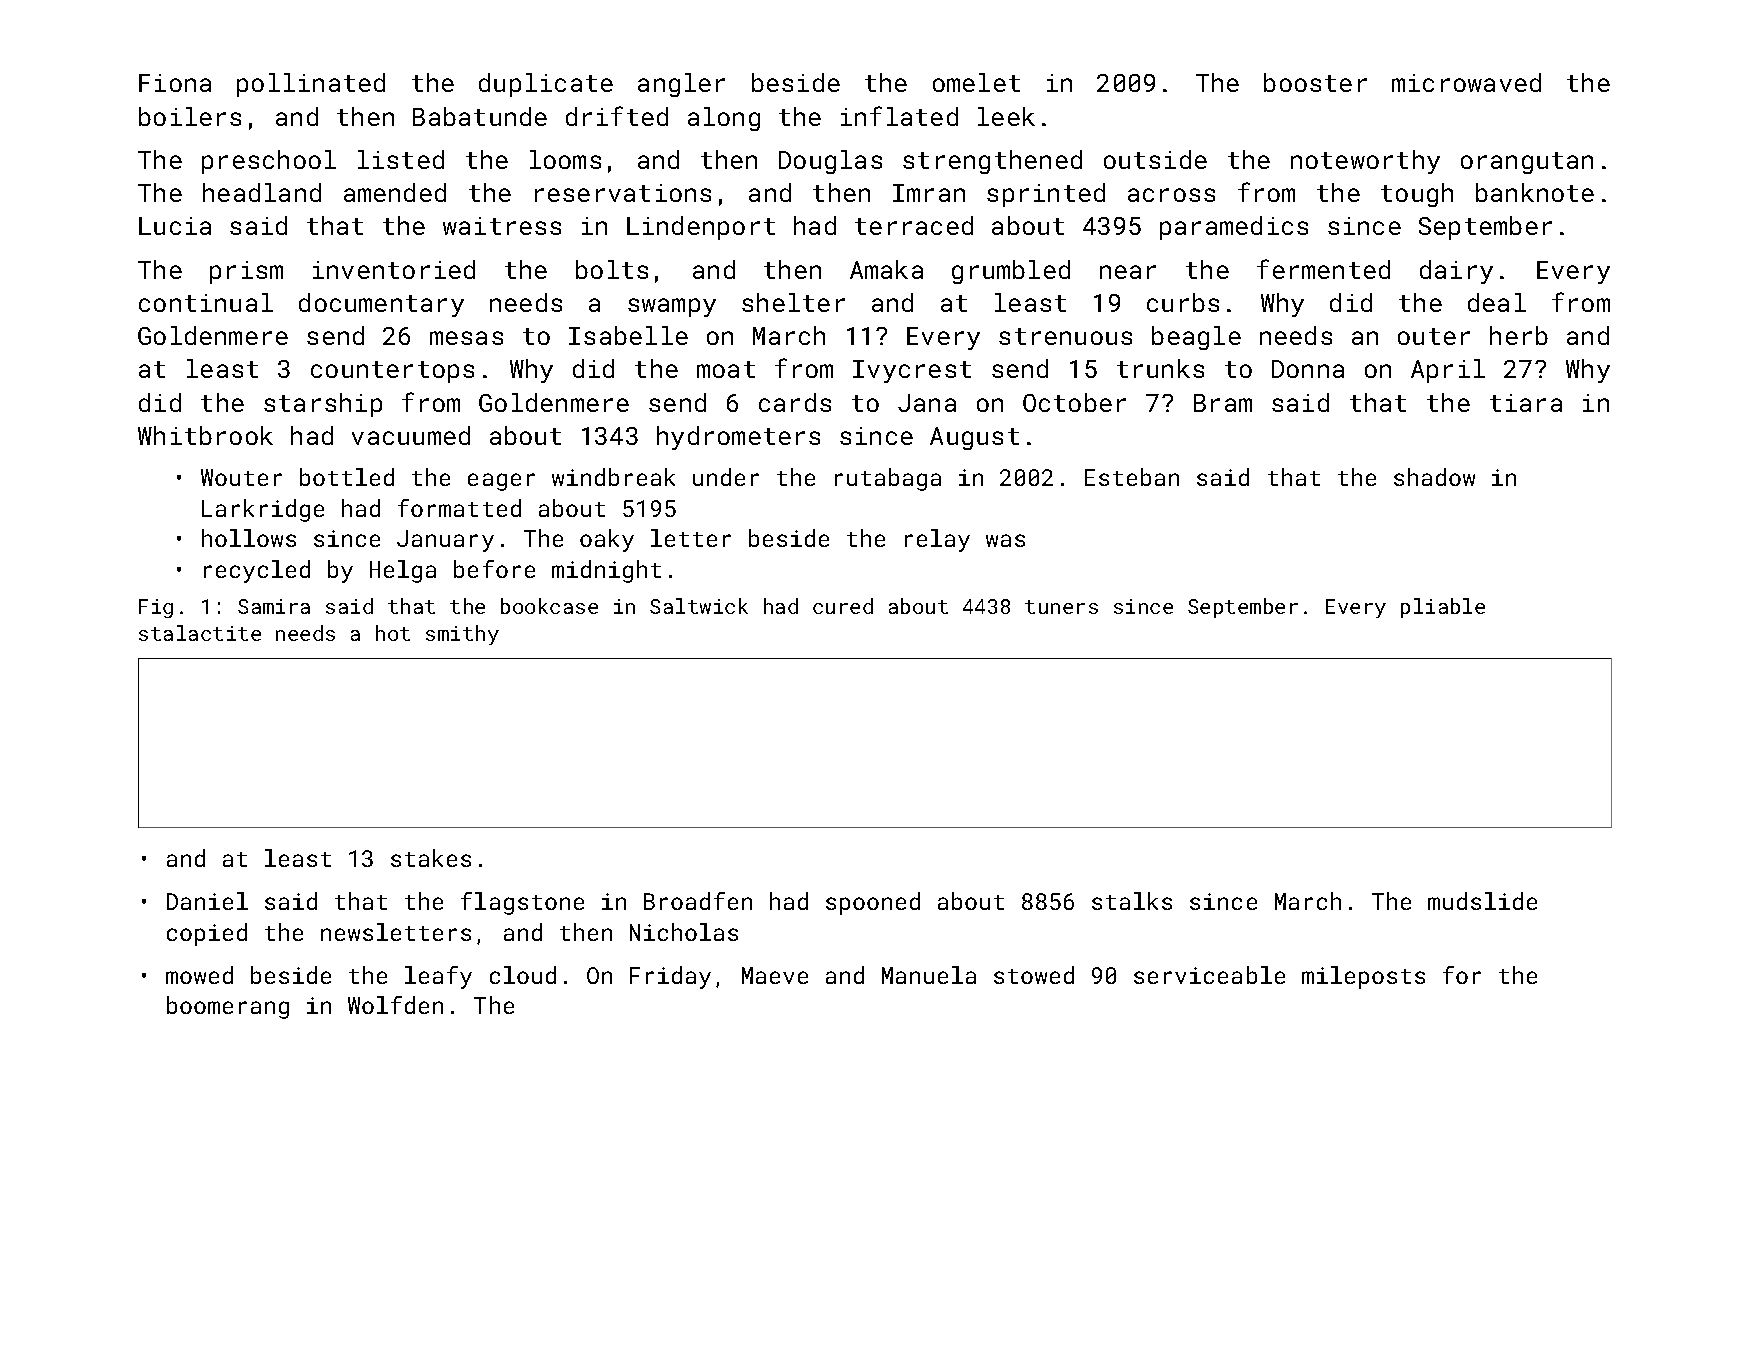 The height and width of the document is (1351, 1749). What do you see at coordinates (937, 540) in the document?
I see `relay` at bounding box center [937, 540].
